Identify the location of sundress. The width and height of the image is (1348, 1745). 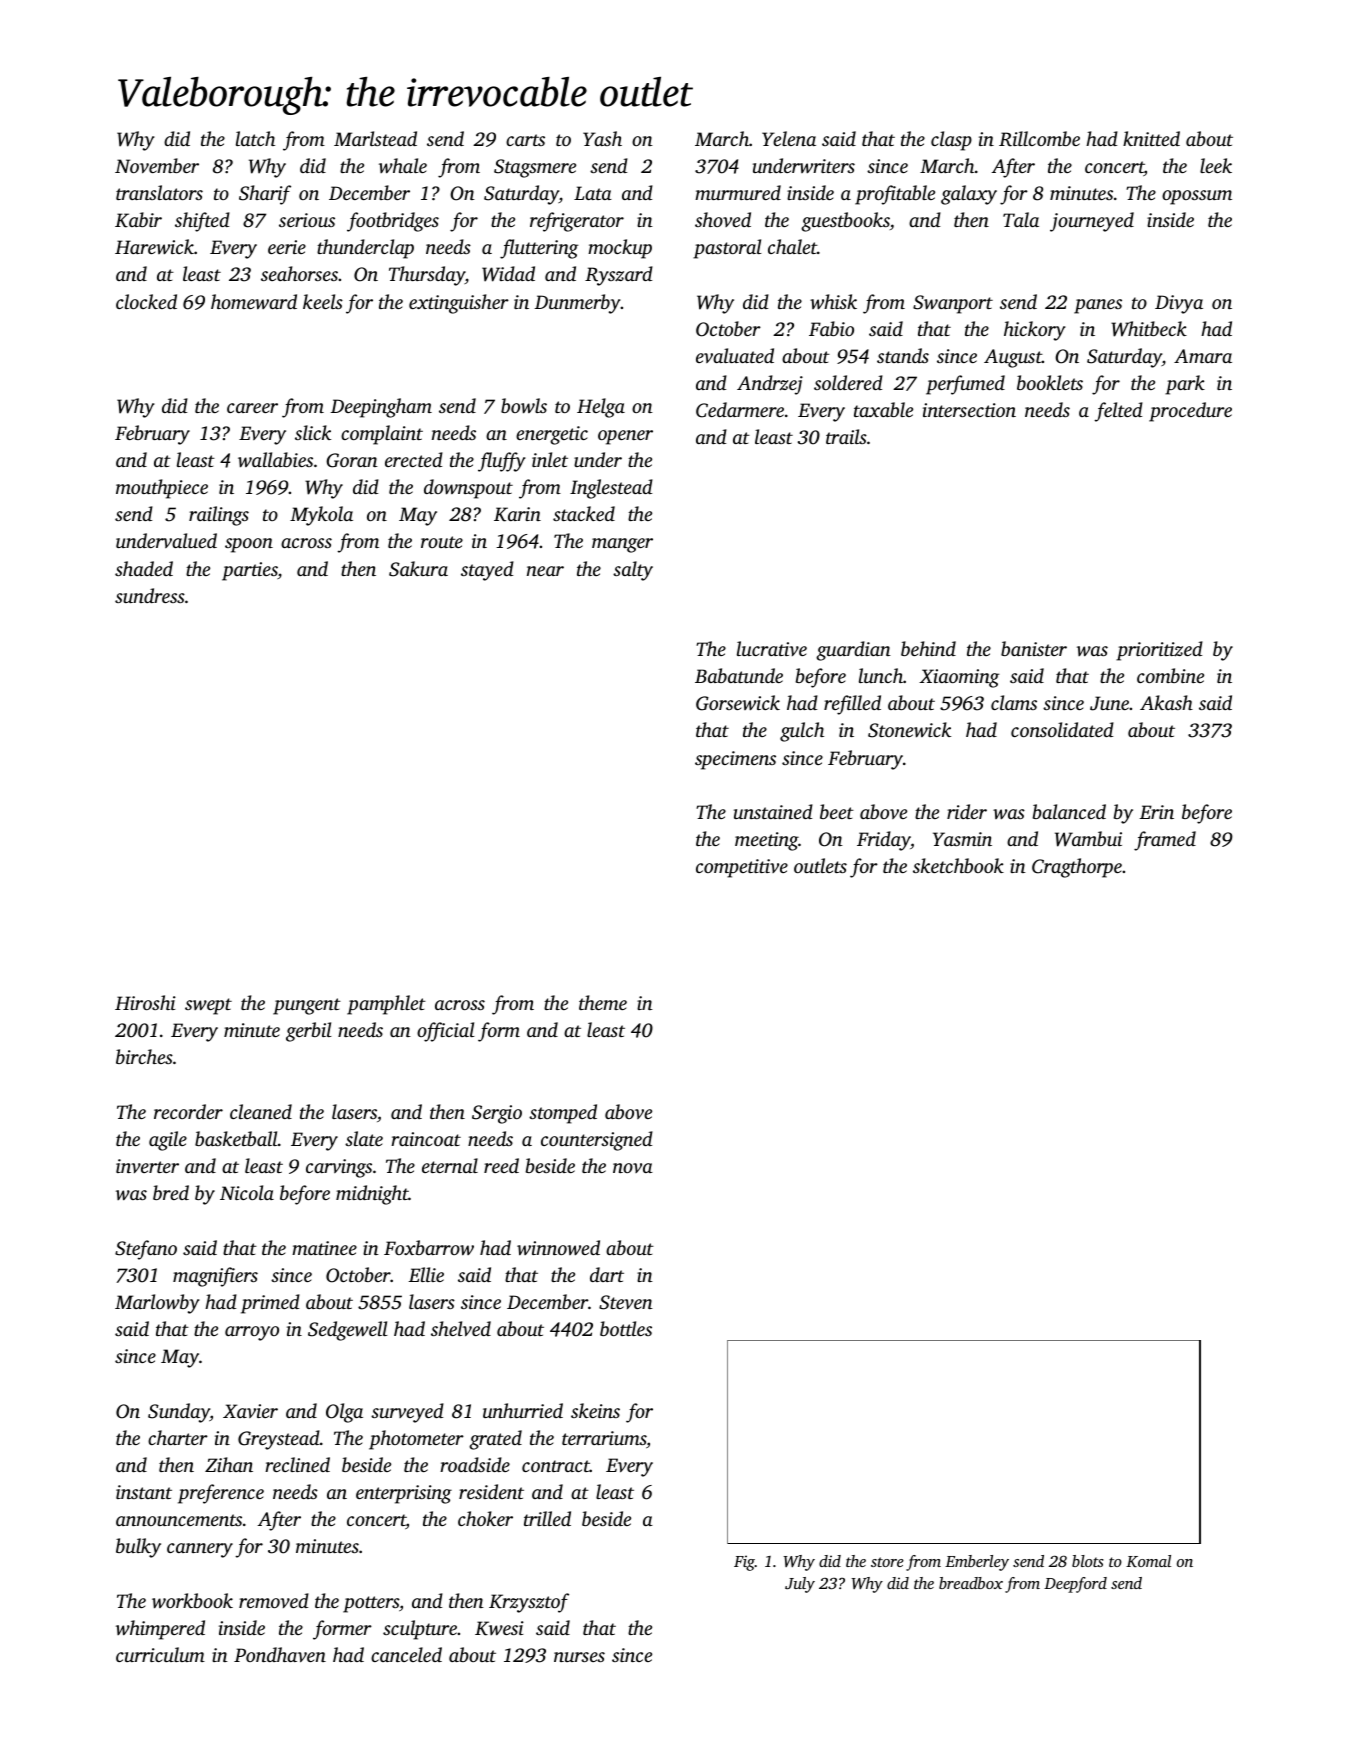
(150, 595).
